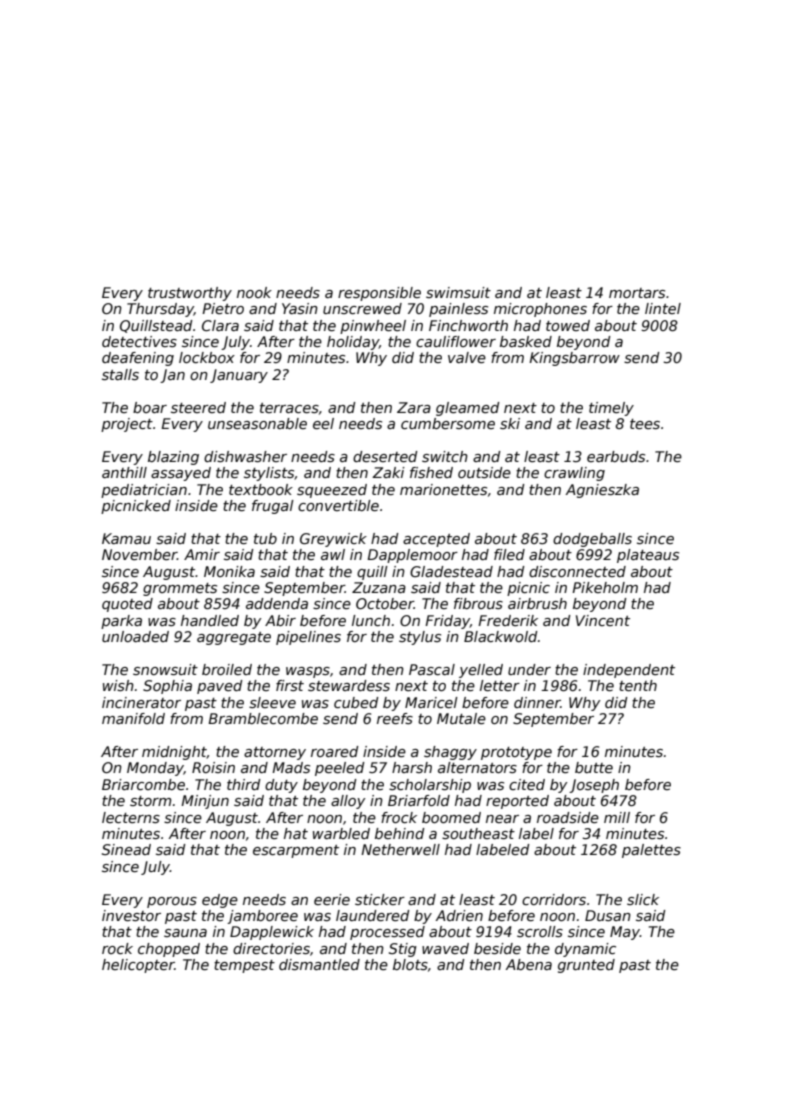 The height and width of the screenshot is (1115, 786). I want to click on tempest, so click(244, 966).
